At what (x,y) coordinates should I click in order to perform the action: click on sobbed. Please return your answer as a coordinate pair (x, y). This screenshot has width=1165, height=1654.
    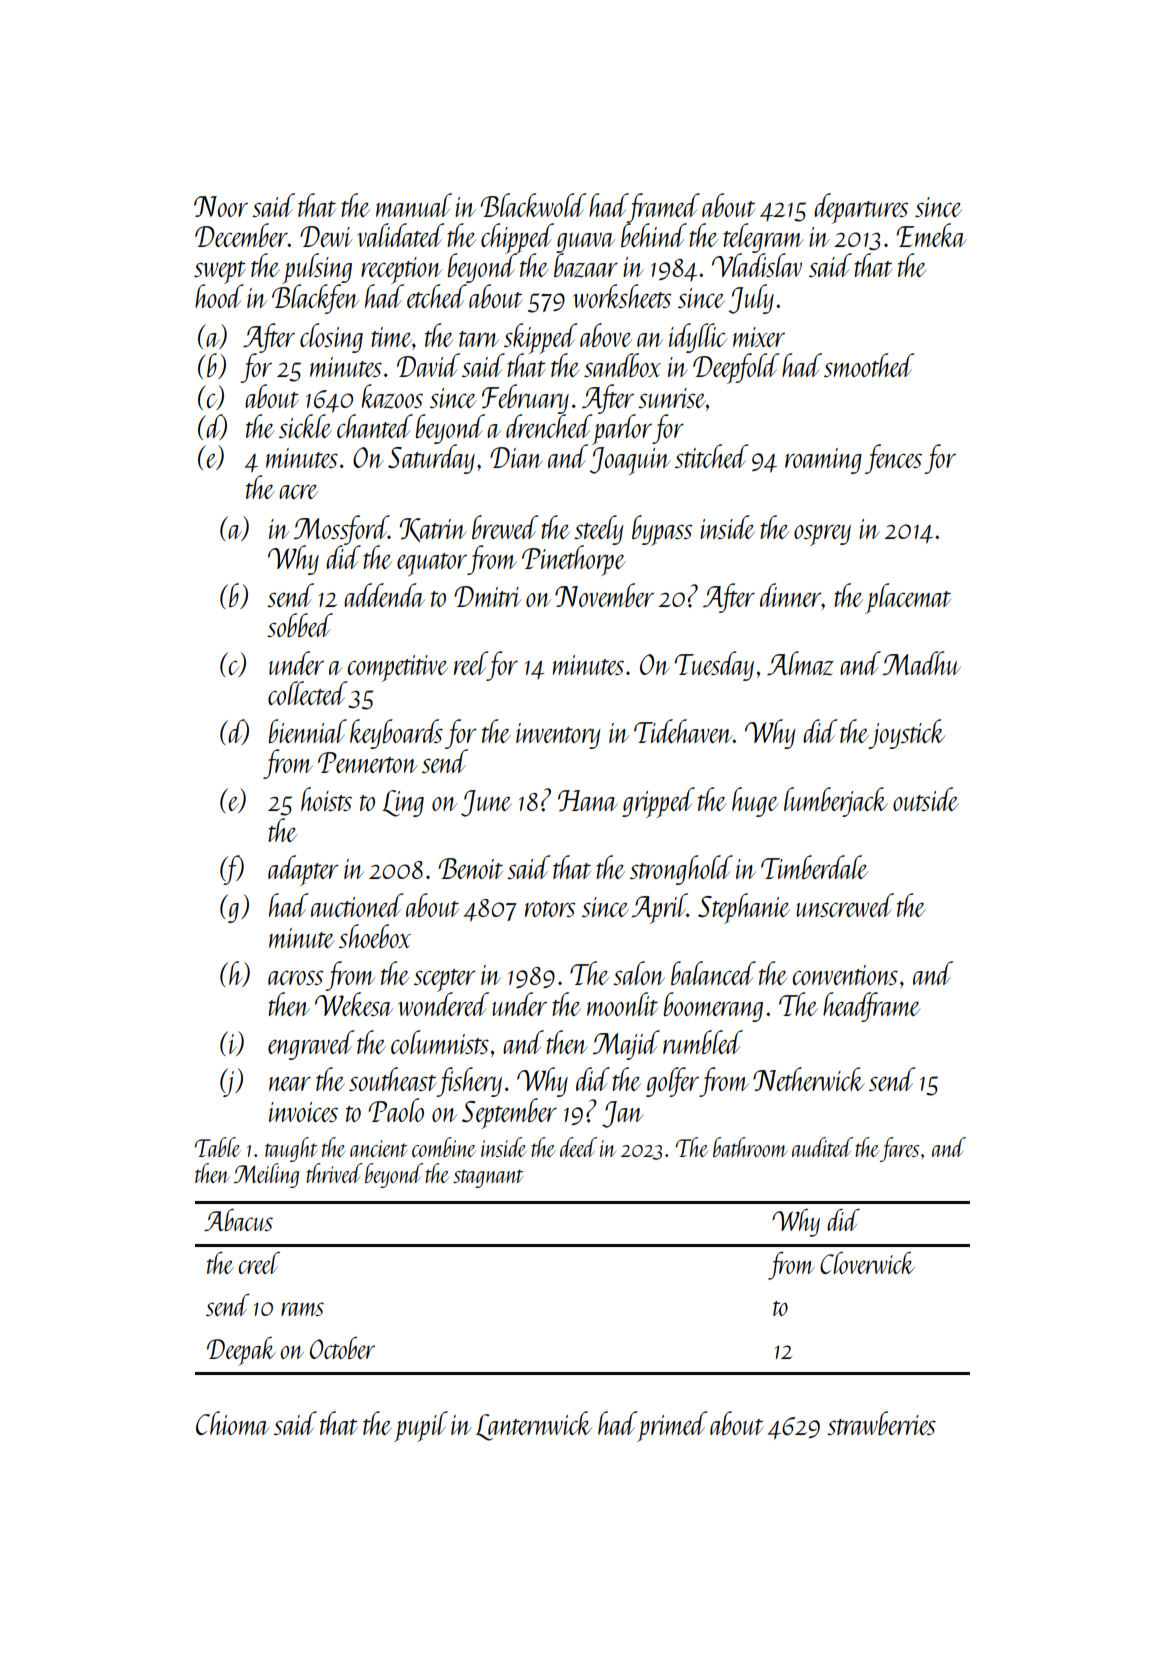
    Looking at the image, I should click on (300, 625).
